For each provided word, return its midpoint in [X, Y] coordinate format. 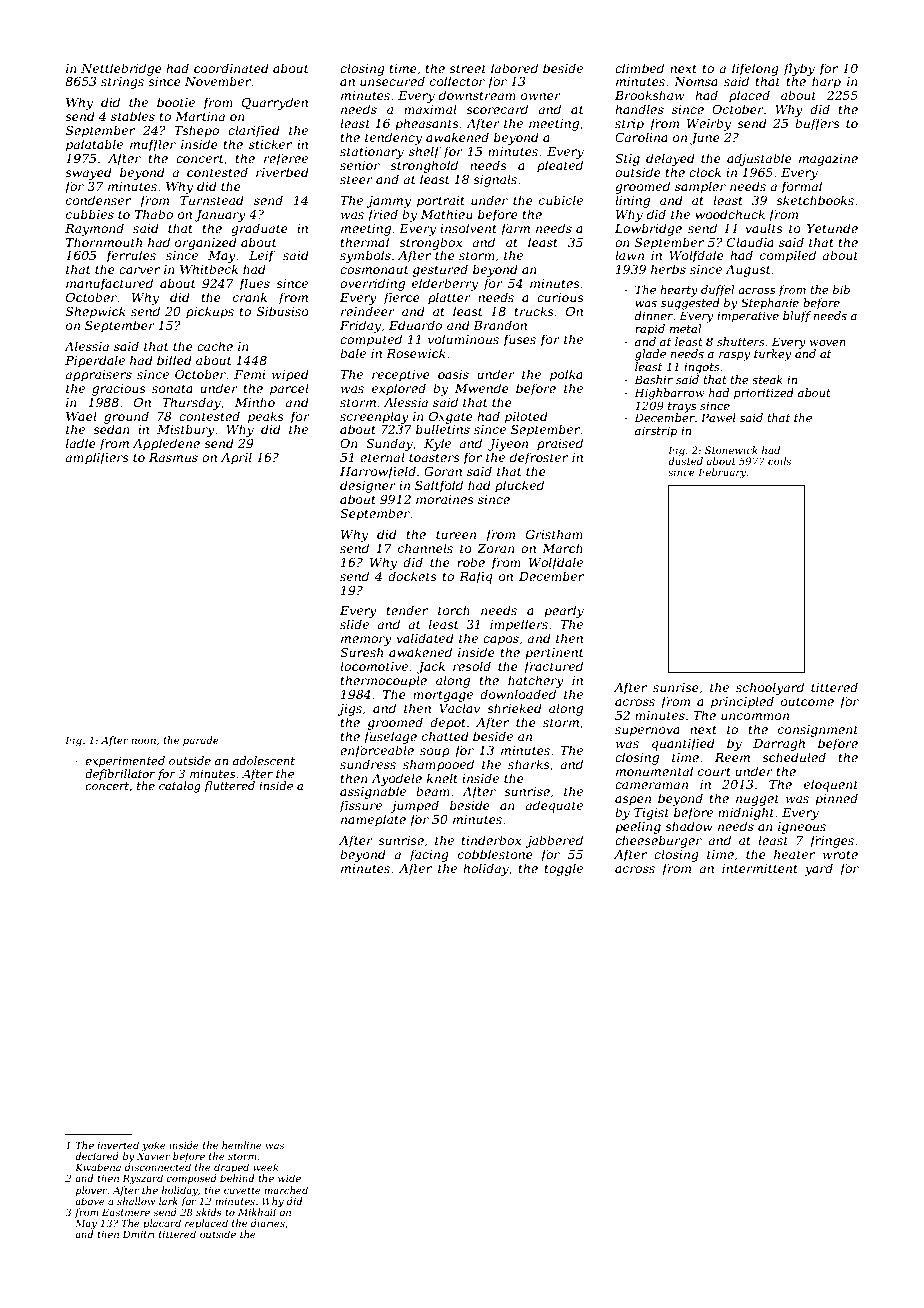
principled [742, 702]
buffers [817, 124]
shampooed [438, 765]
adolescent [264, 760]
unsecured [392, 81]
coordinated [231, 68]
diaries [268, 1223]
